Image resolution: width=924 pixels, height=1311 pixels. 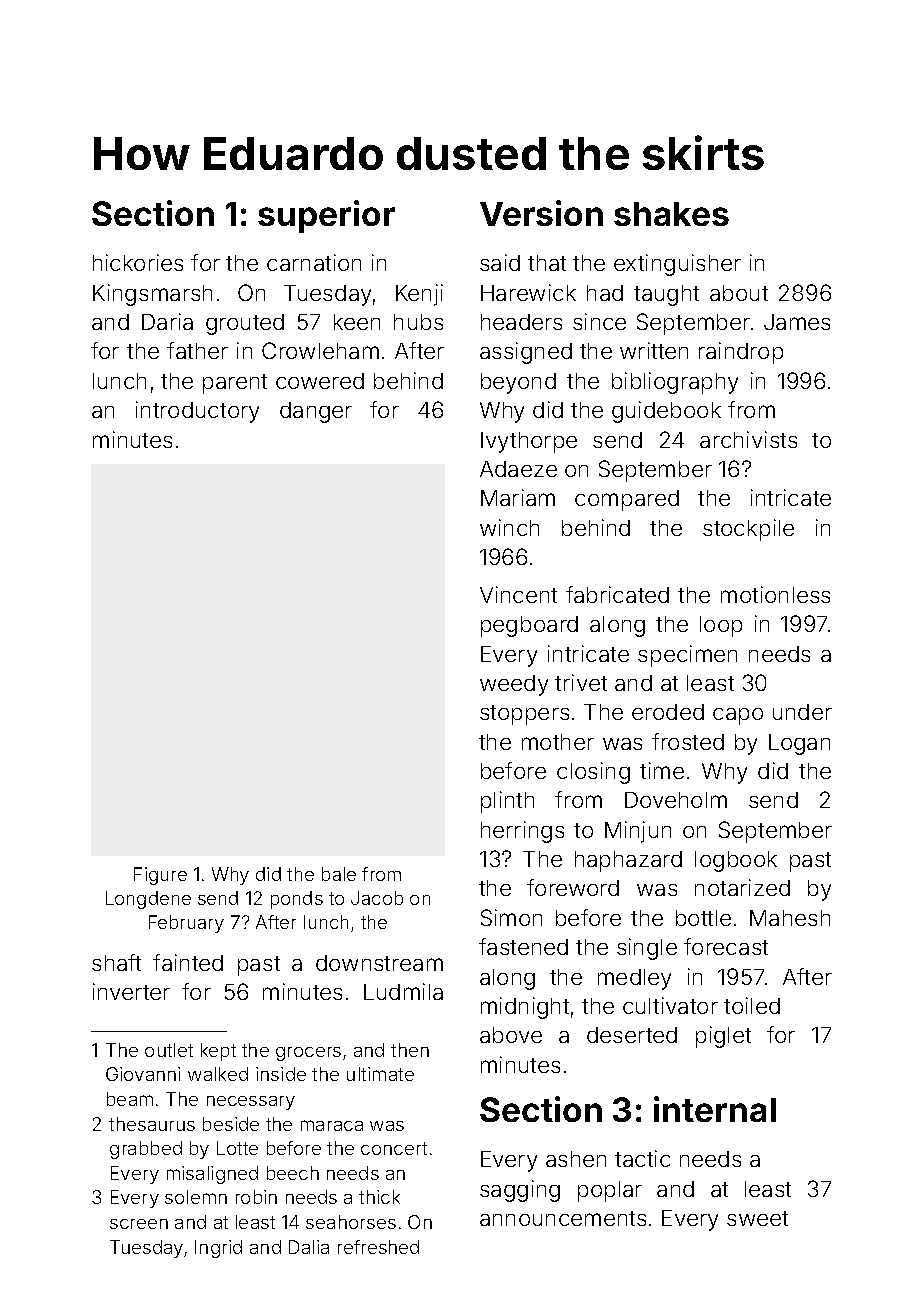 What do you see at coordinates (524, 715) in the page?
I see `stoppers` at bounding box center [524, 715].
